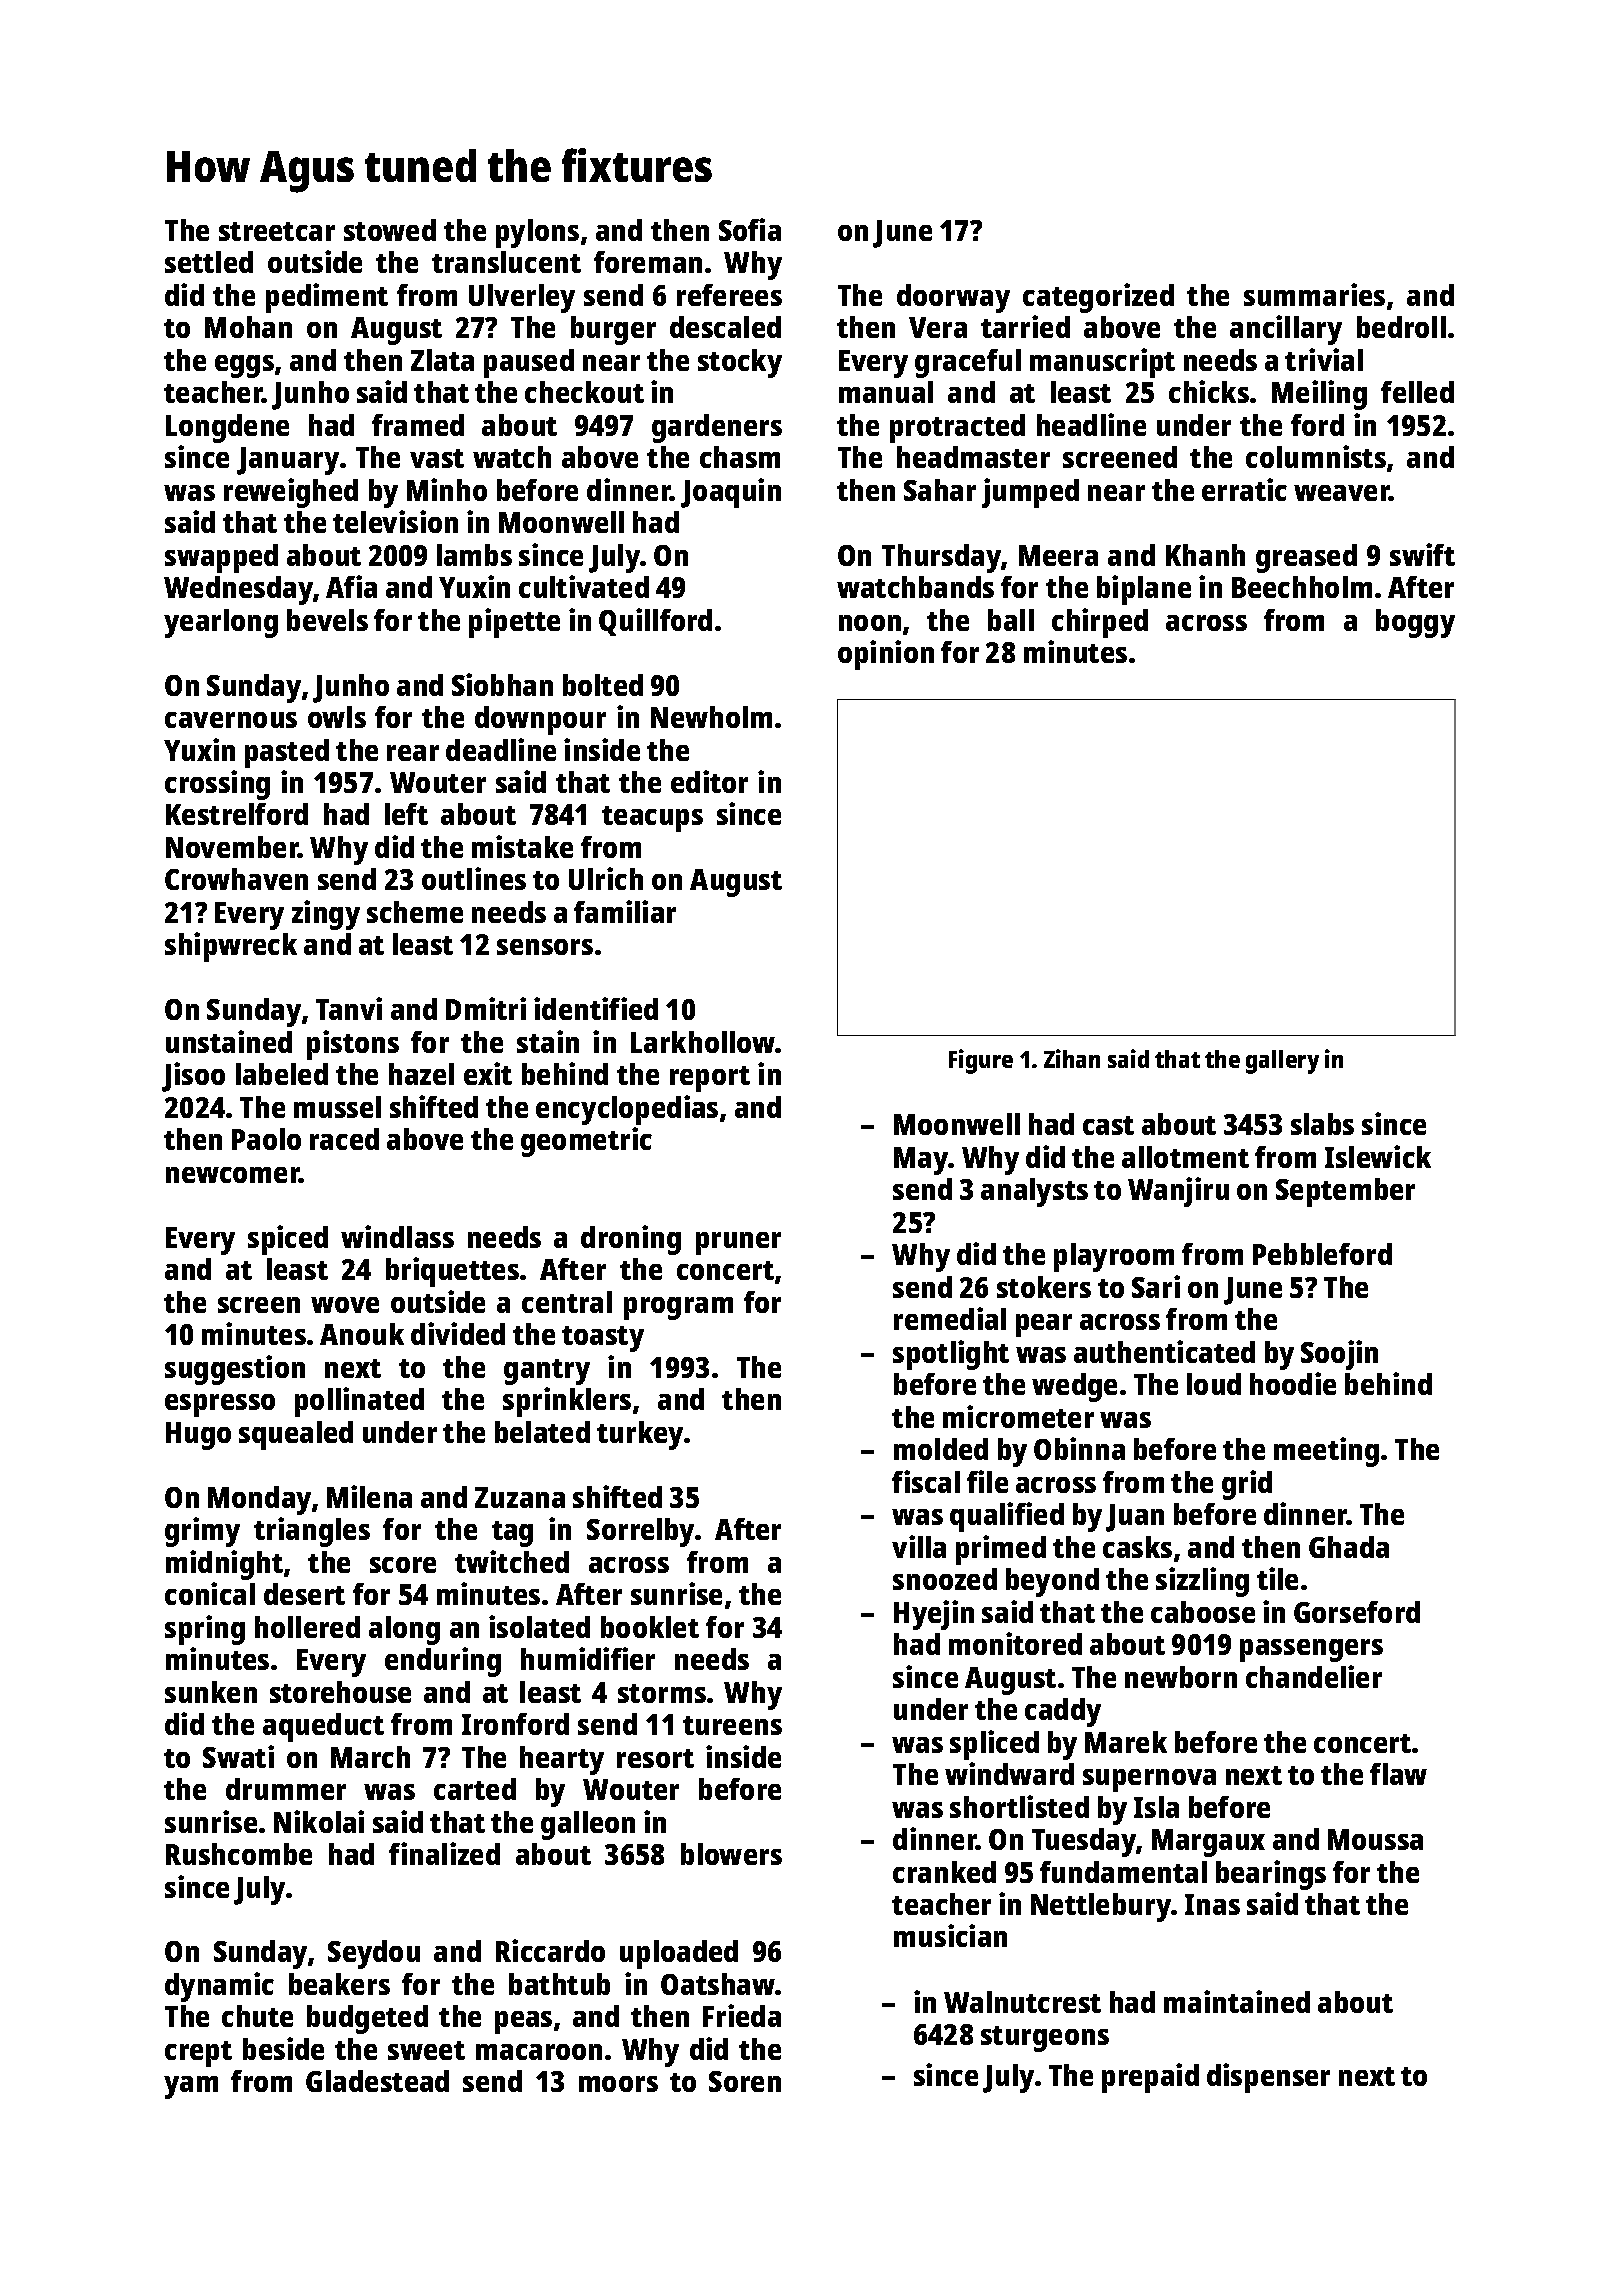 Image resolution: width=1620 pixels, height=2292 pixels. What do you see at coordinates (1314, 1676) in the image?
I see `chandelier` at bounding box center [1314, 1676].
